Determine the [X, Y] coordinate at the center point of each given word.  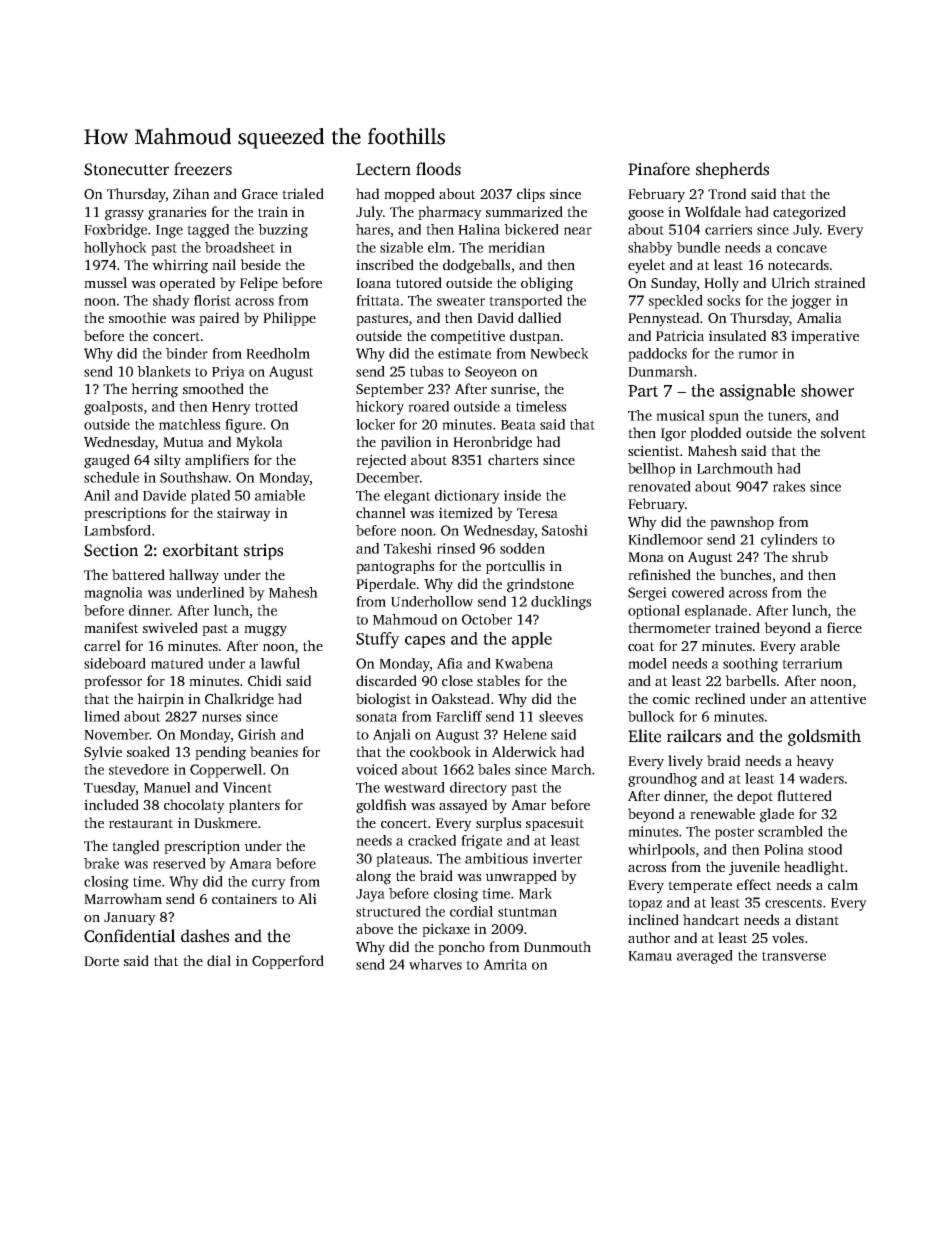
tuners [787, 416]
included [111, 804]
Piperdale [386, 585]
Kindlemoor [665, 539]
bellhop [651, 470]
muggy [265, 631]
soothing [750, 665]
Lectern [383, 169]
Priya [228, 373]
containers [244, 898]
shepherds [732, 170]
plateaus [402, 860]
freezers [203, 169]
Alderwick [524, 751]
